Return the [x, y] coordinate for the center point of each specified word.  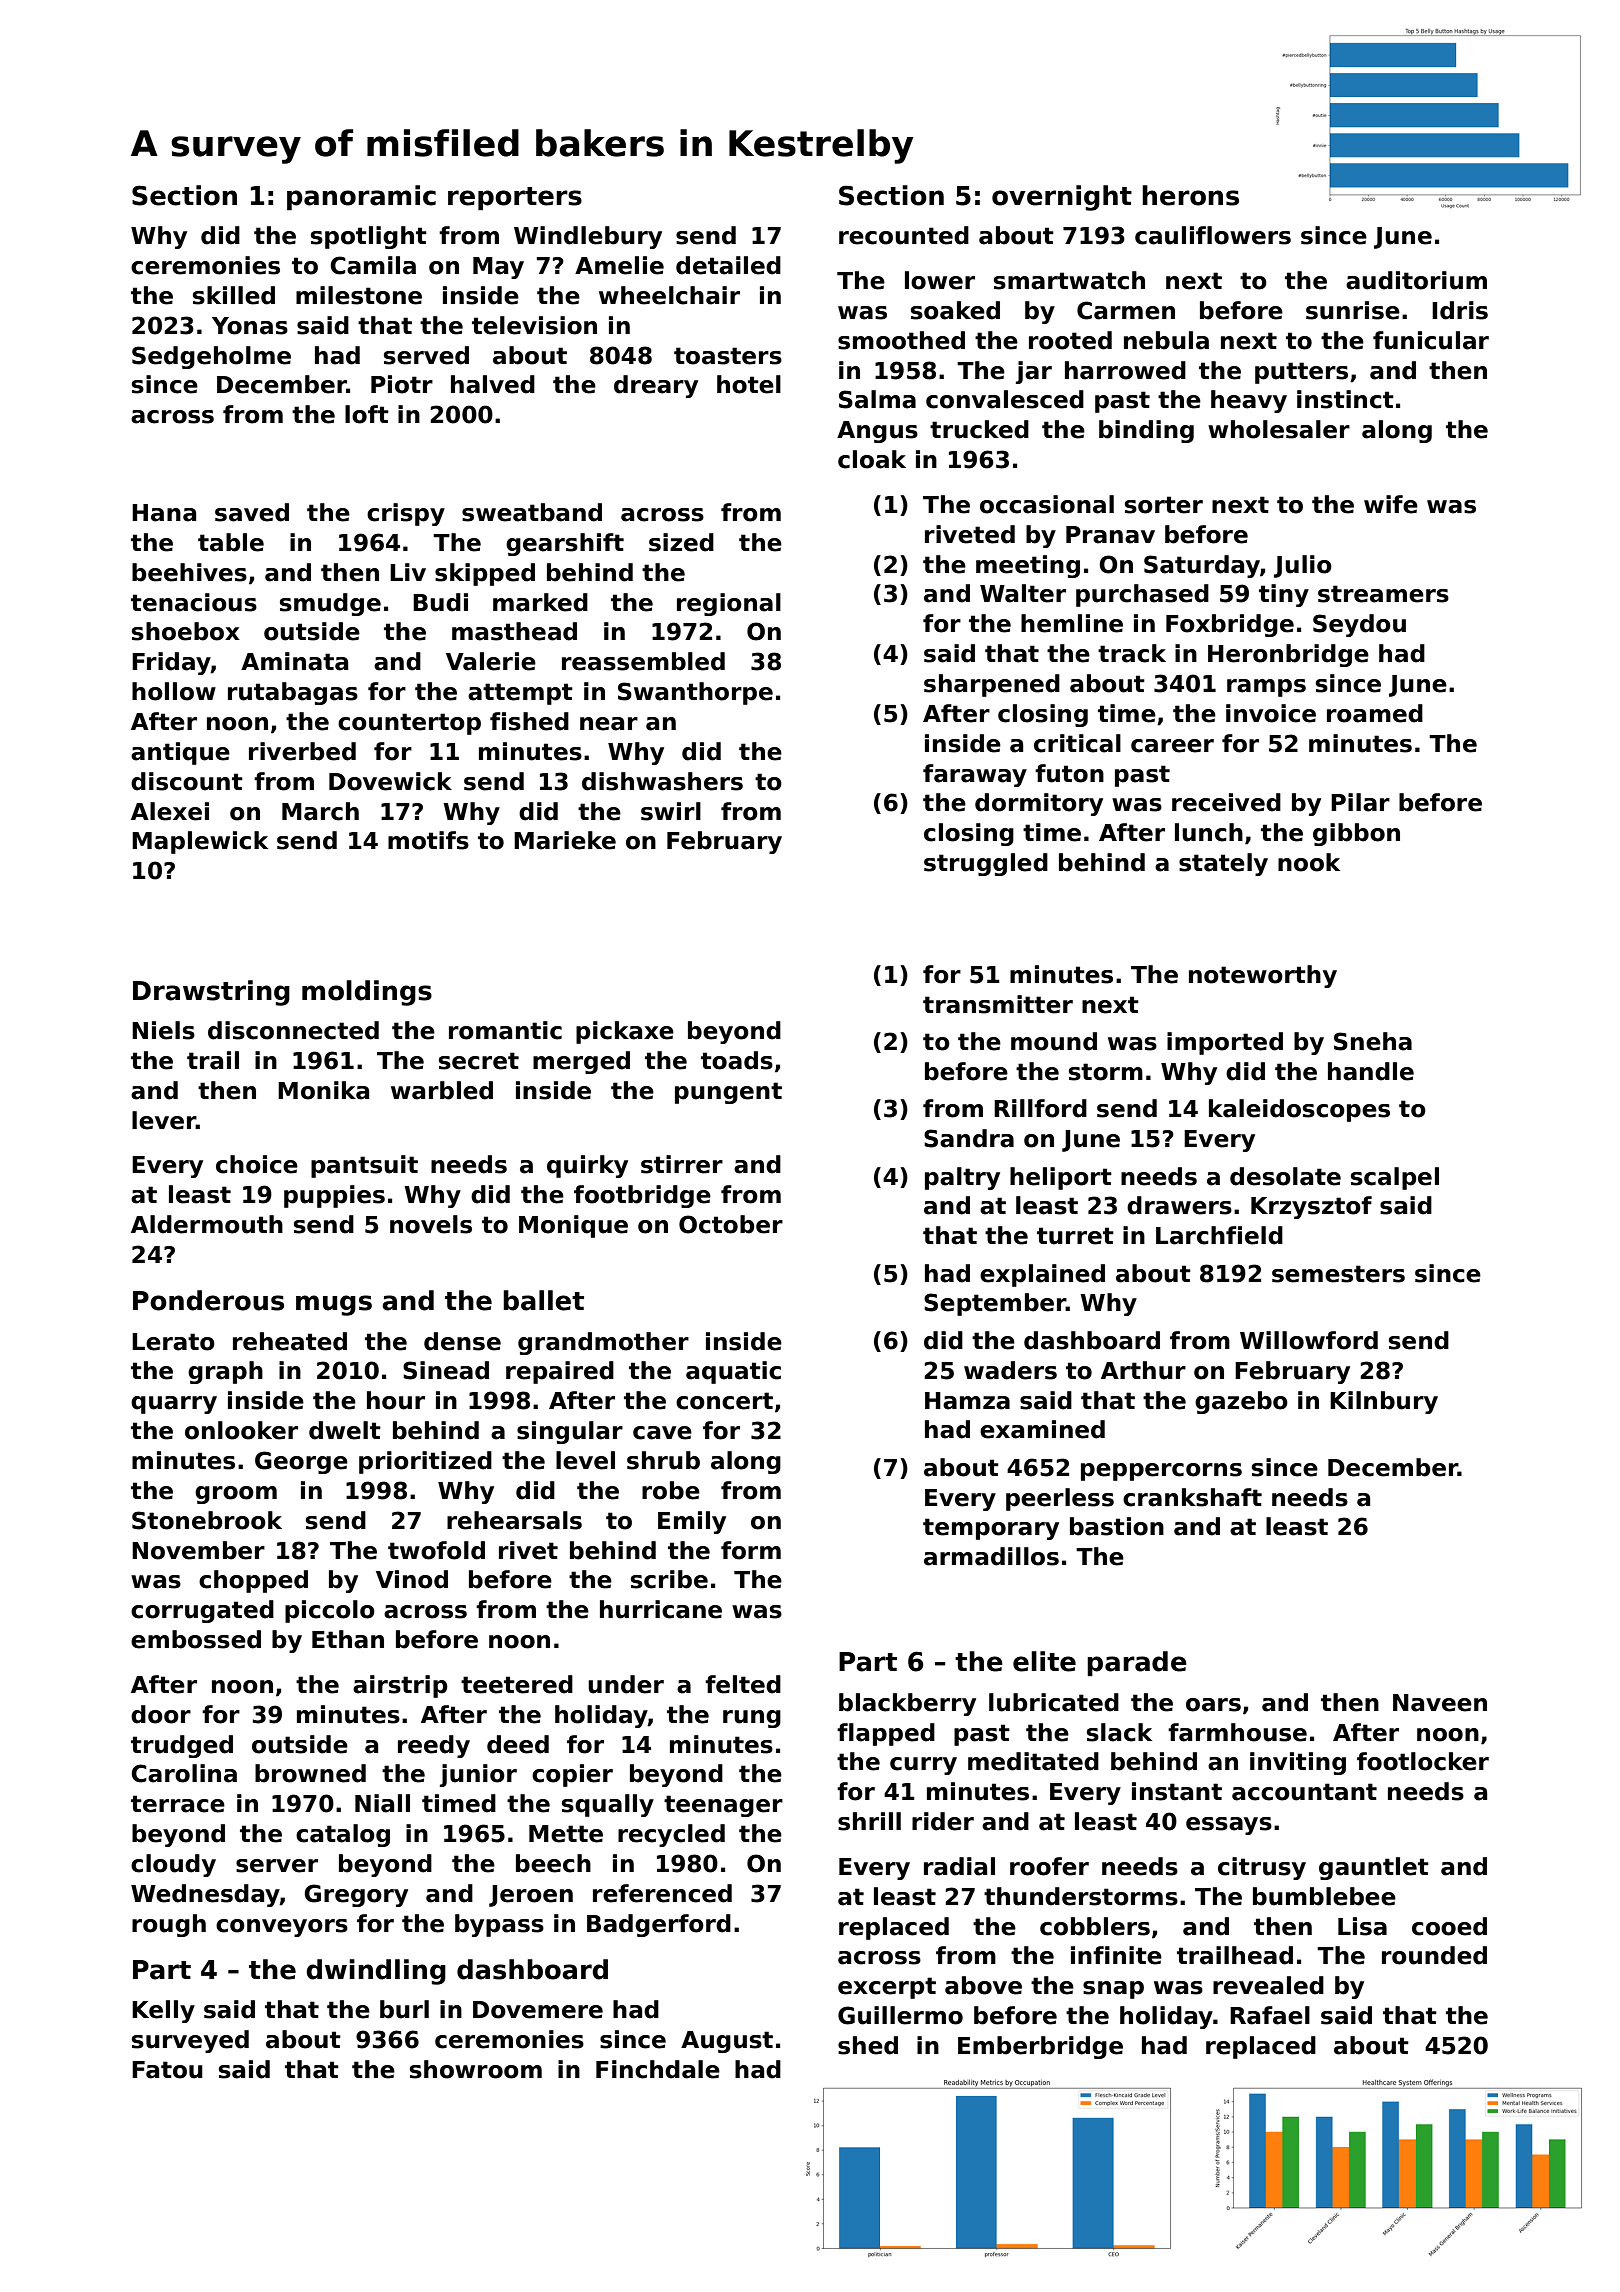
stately [1223, 864]
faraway [975, 775]
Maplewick [200, 842]
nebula [1166, 340]
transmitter [998, 1004]
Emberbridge [1040, 2047]
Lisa [1362, 1926]
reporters [515, 199]
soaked [955, 310]
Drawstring [211, 993]
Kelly [163, 2011]
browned [310, 1773]
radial [959, 1866]
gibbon [1356, 834]
